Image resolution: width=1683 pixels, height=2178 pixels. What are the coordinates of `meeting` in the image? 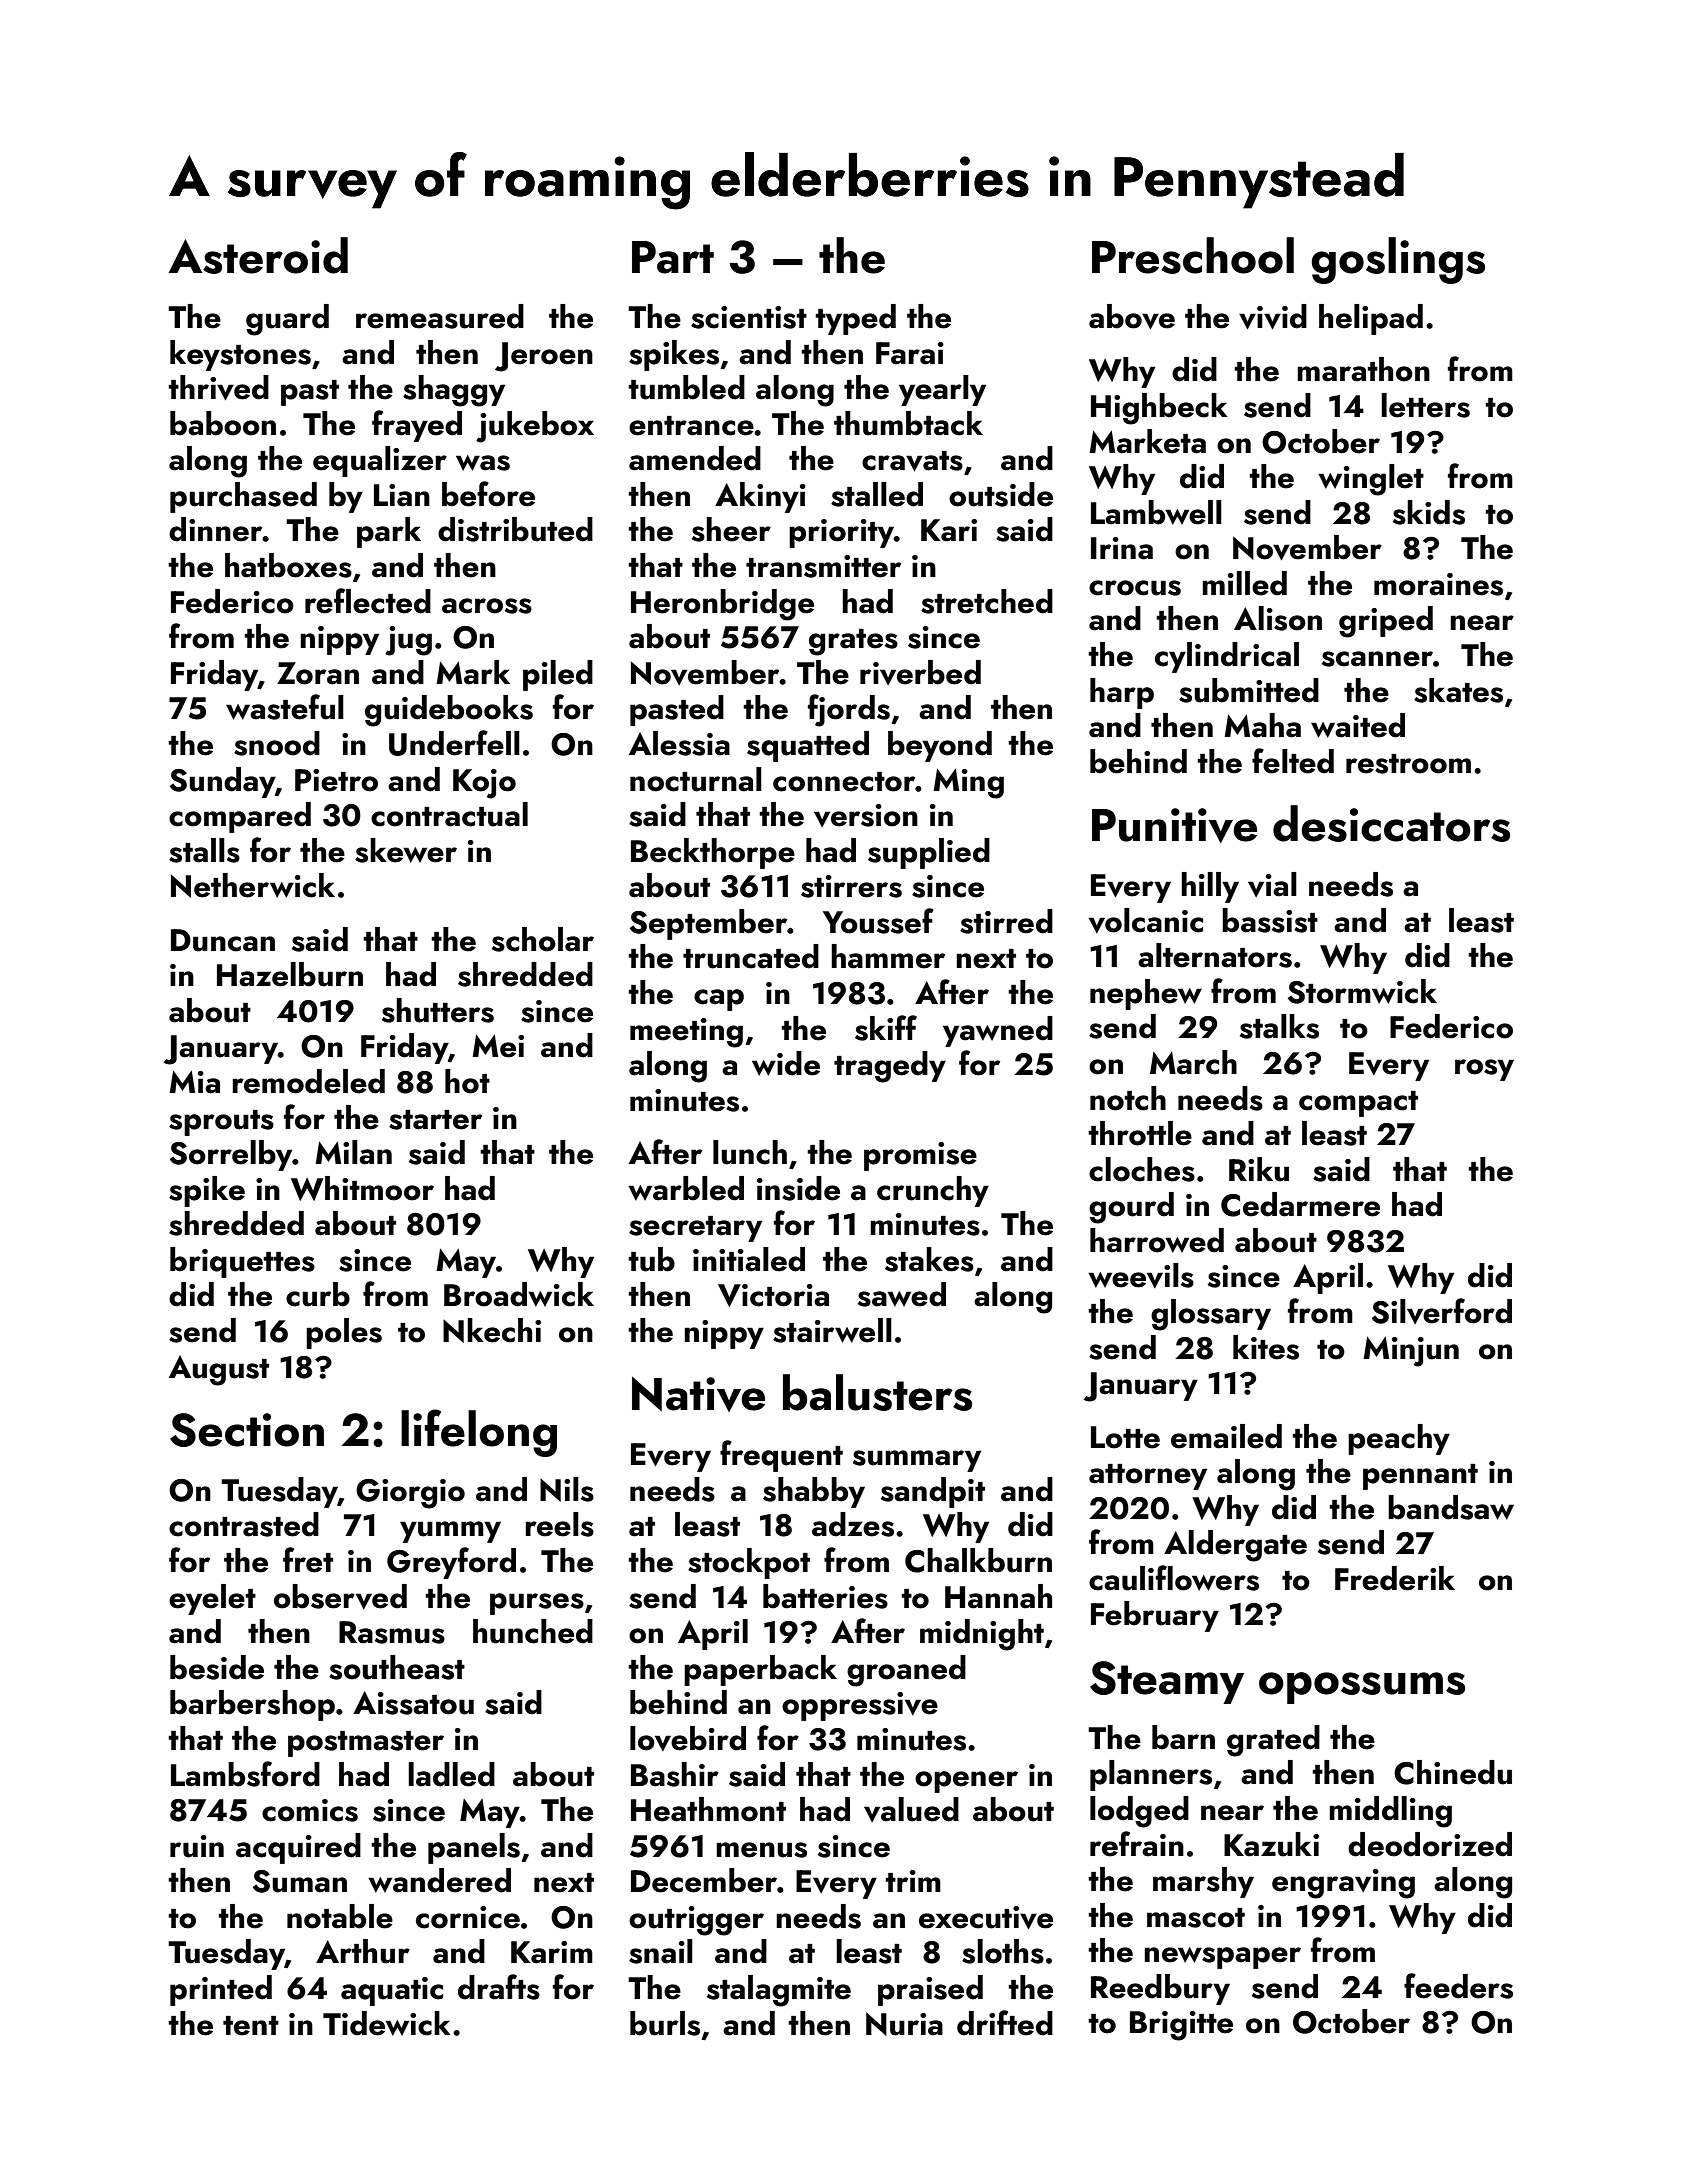 It's located at (686, 1033).
